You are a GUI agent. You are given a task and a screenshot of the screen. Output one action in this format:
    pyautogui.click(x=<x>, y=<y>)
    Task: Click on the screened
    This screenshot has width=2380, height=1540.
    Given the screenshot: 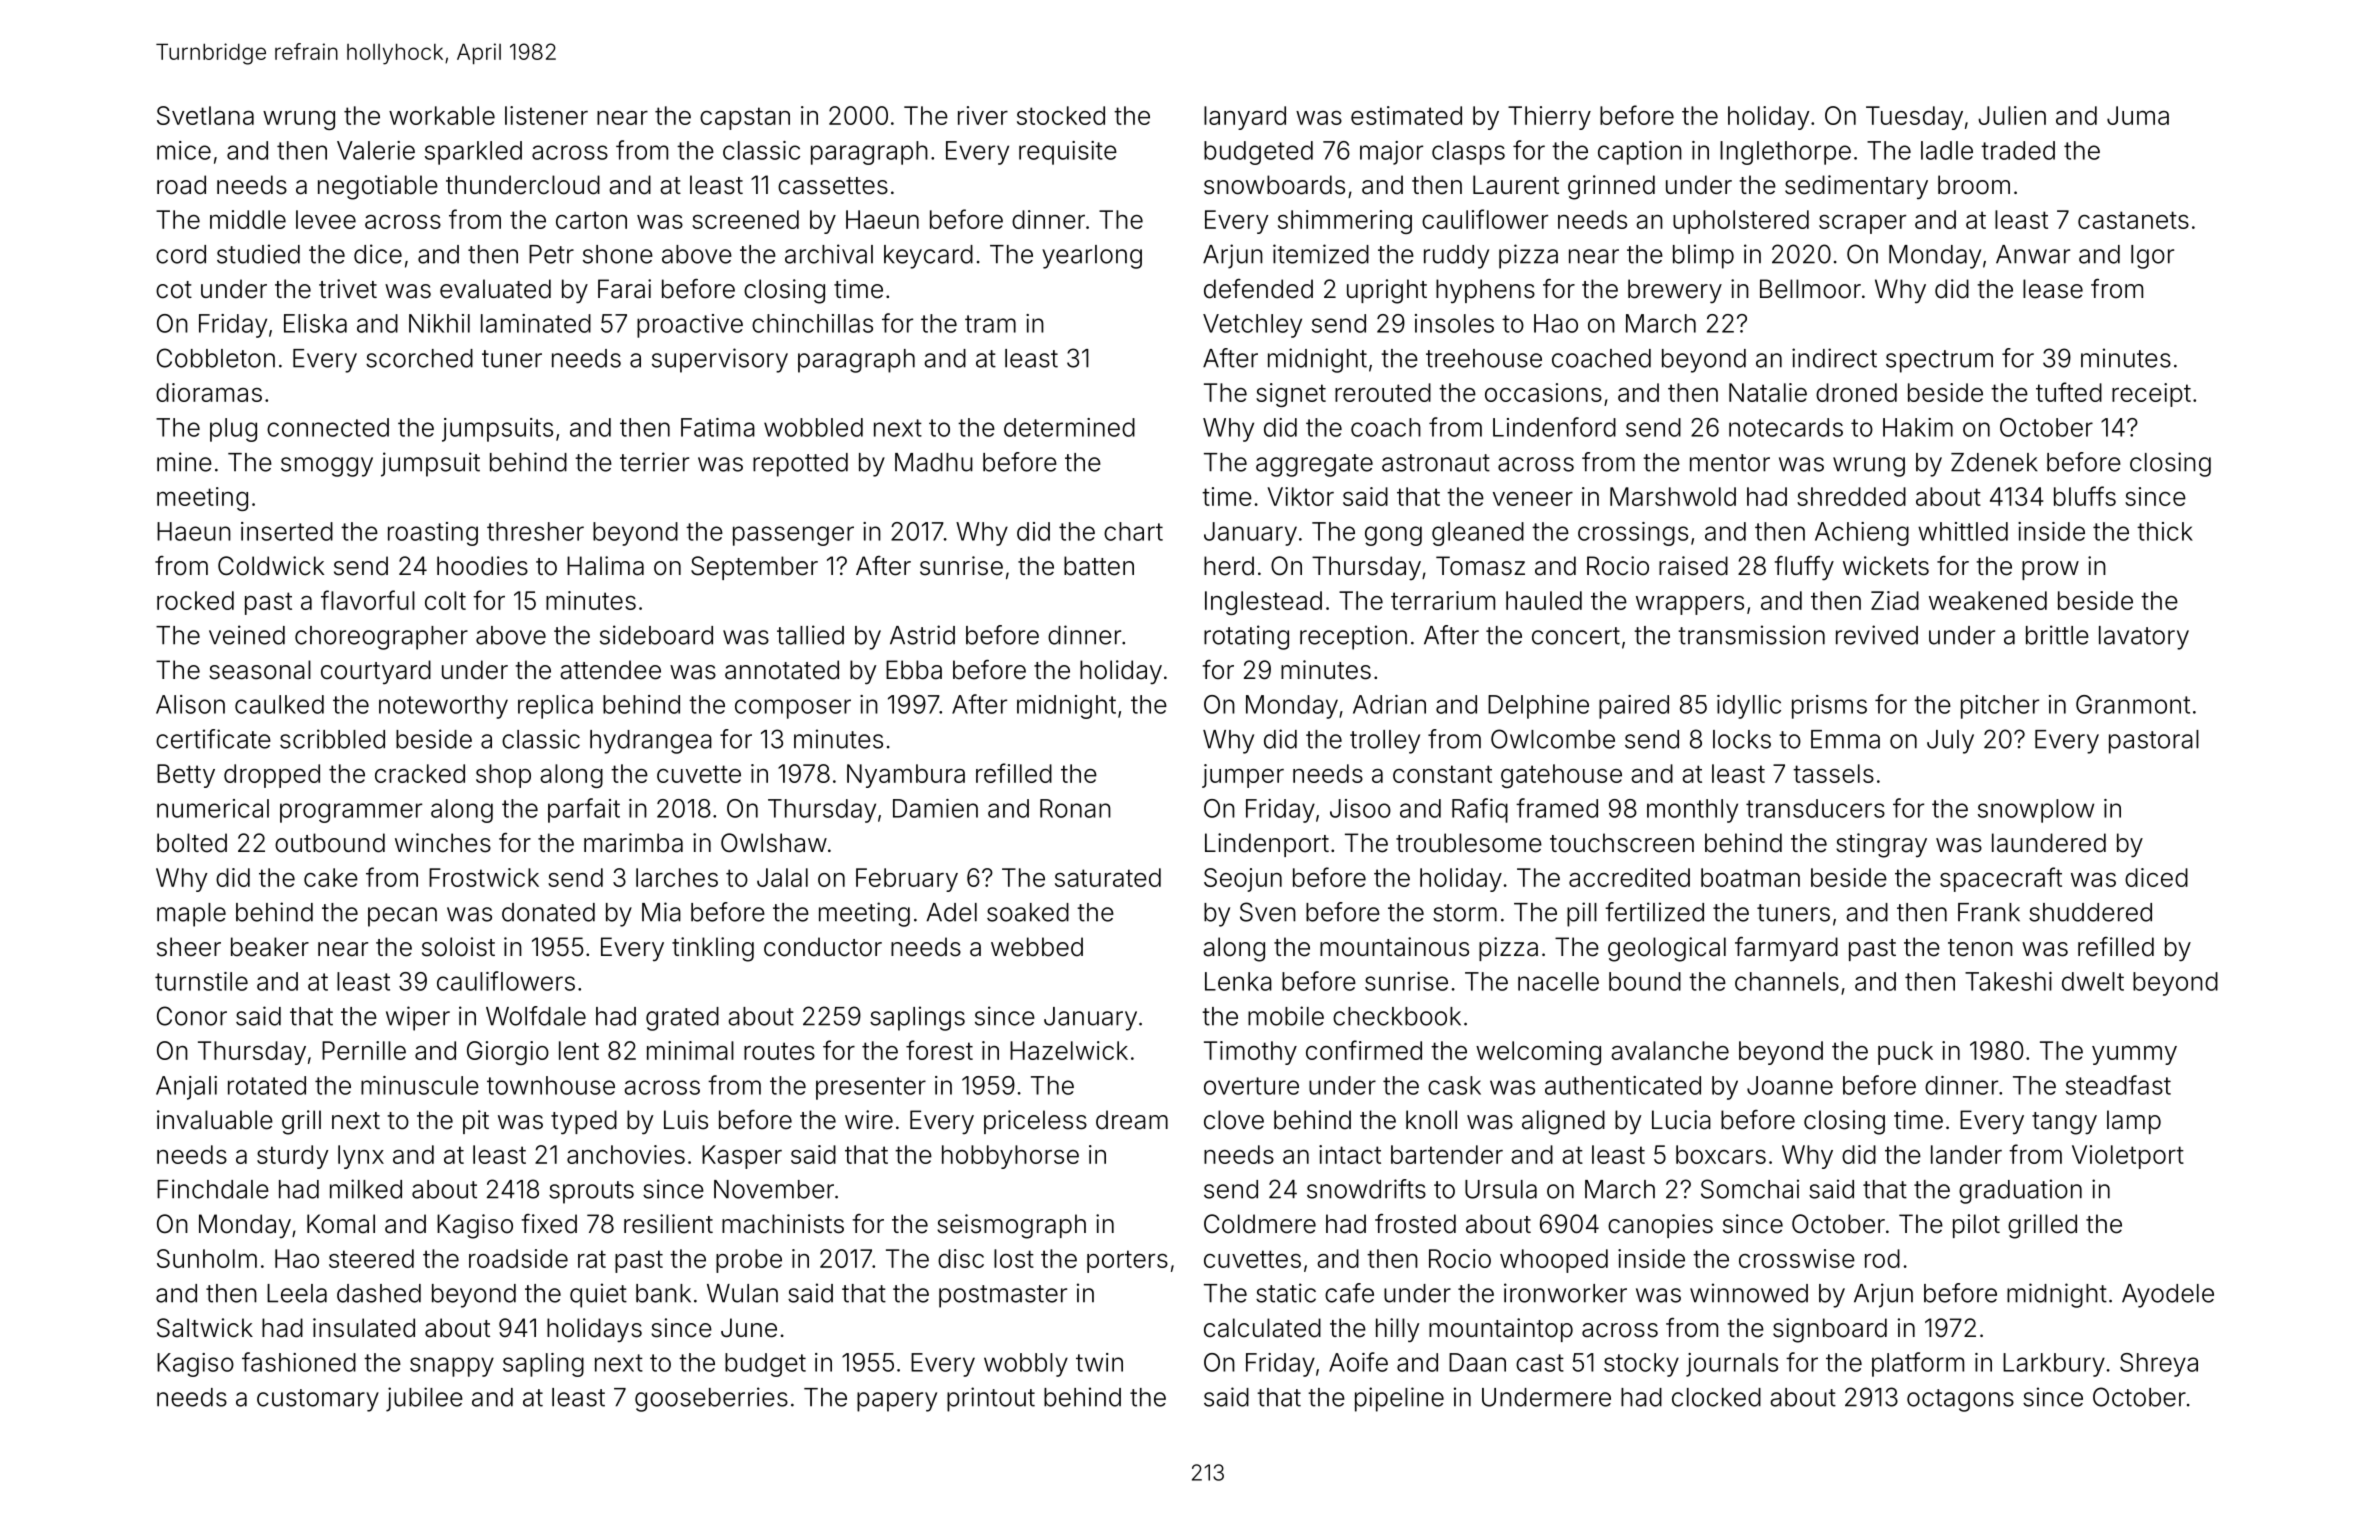 What is the action you would take?
    pyautogui.click(x=745, y=219)
